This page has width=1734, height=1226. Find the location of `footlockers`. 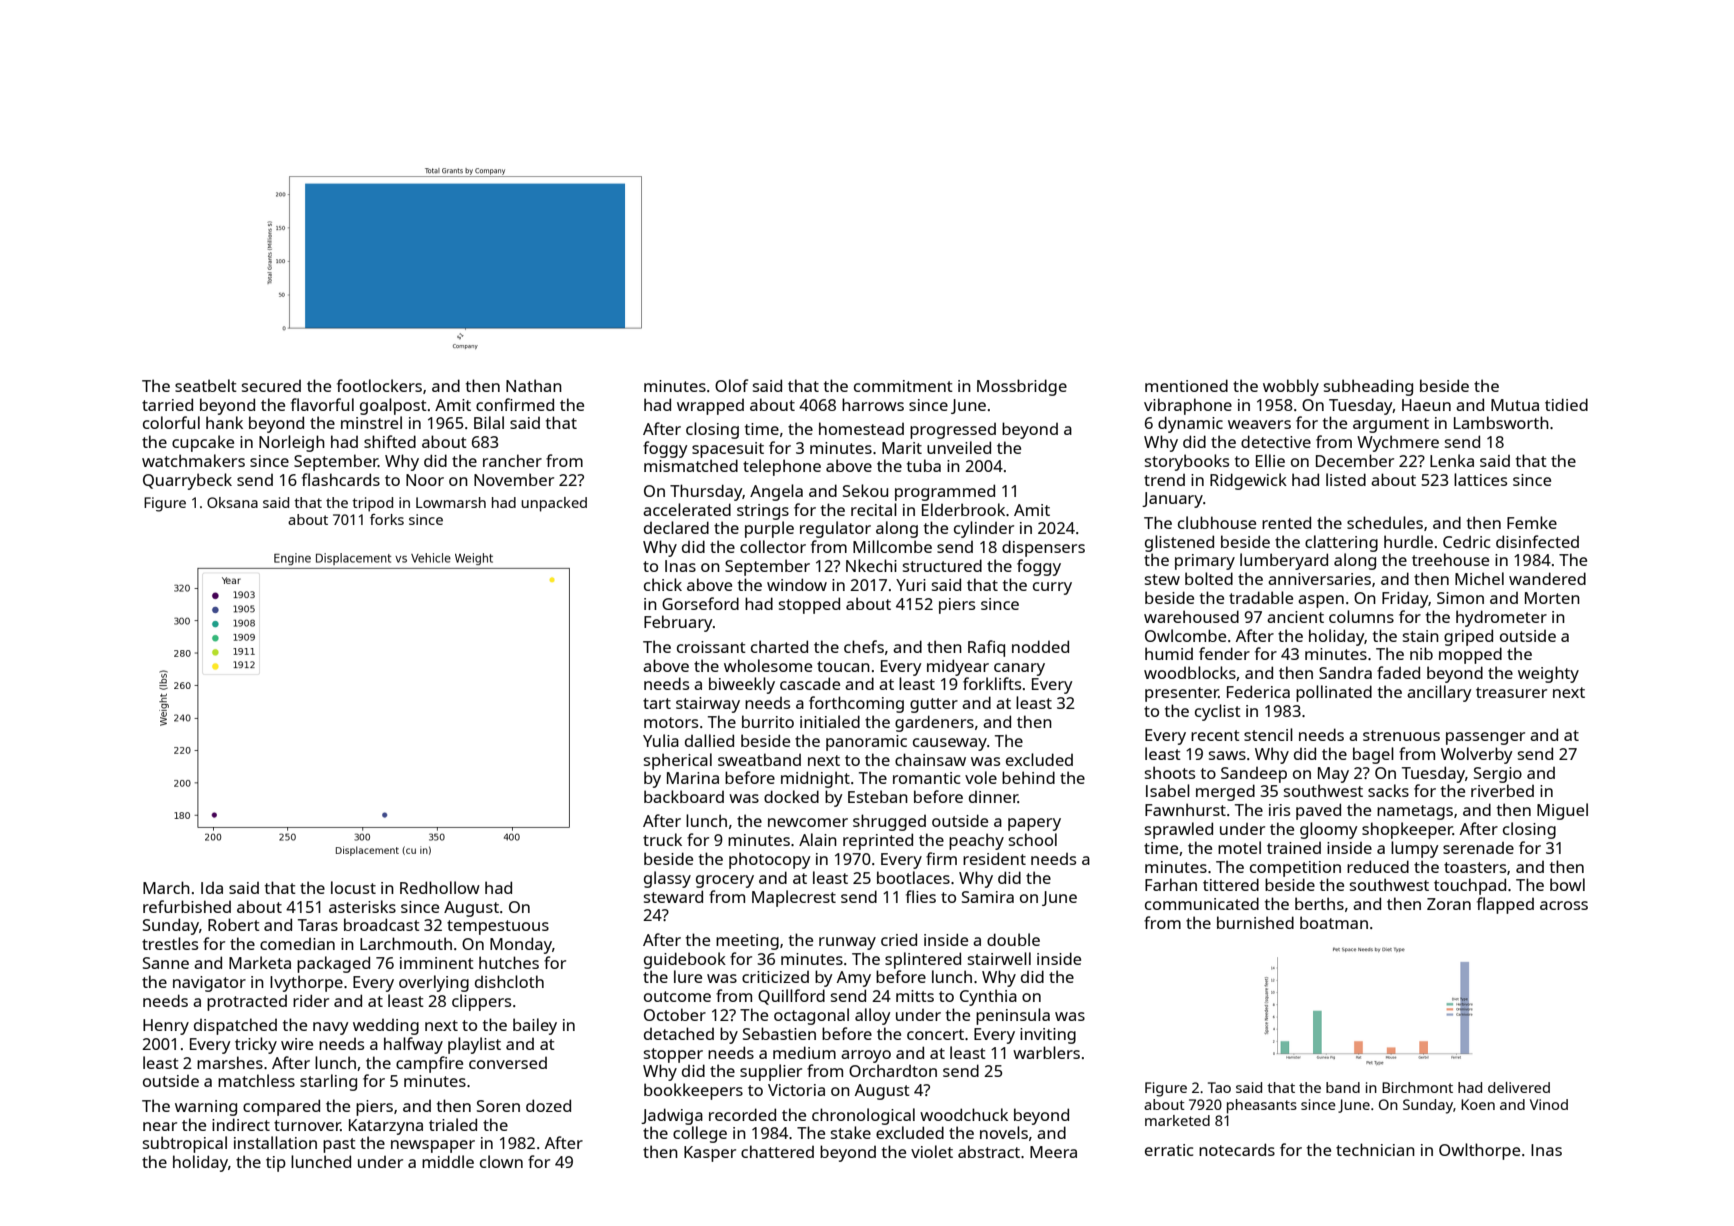

footlockers is located at coordinates (379, 385).
